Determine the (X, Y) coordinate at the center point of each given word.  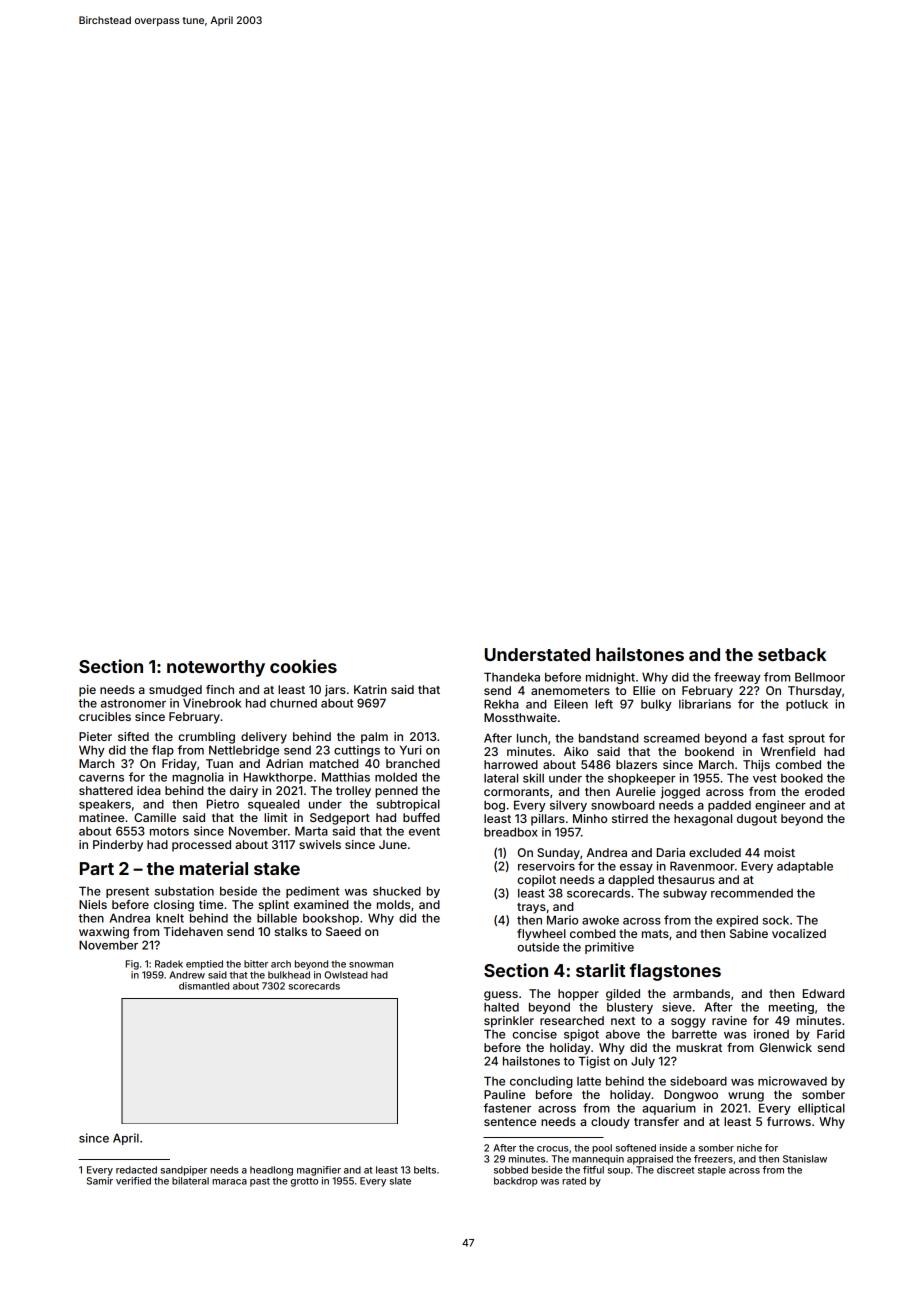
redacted (136, 1170)
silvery (568, 806)
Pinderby (118, 846)
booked (802, 778)
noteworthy (216, 668)
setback (792, 654)
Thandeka (512, 677)
